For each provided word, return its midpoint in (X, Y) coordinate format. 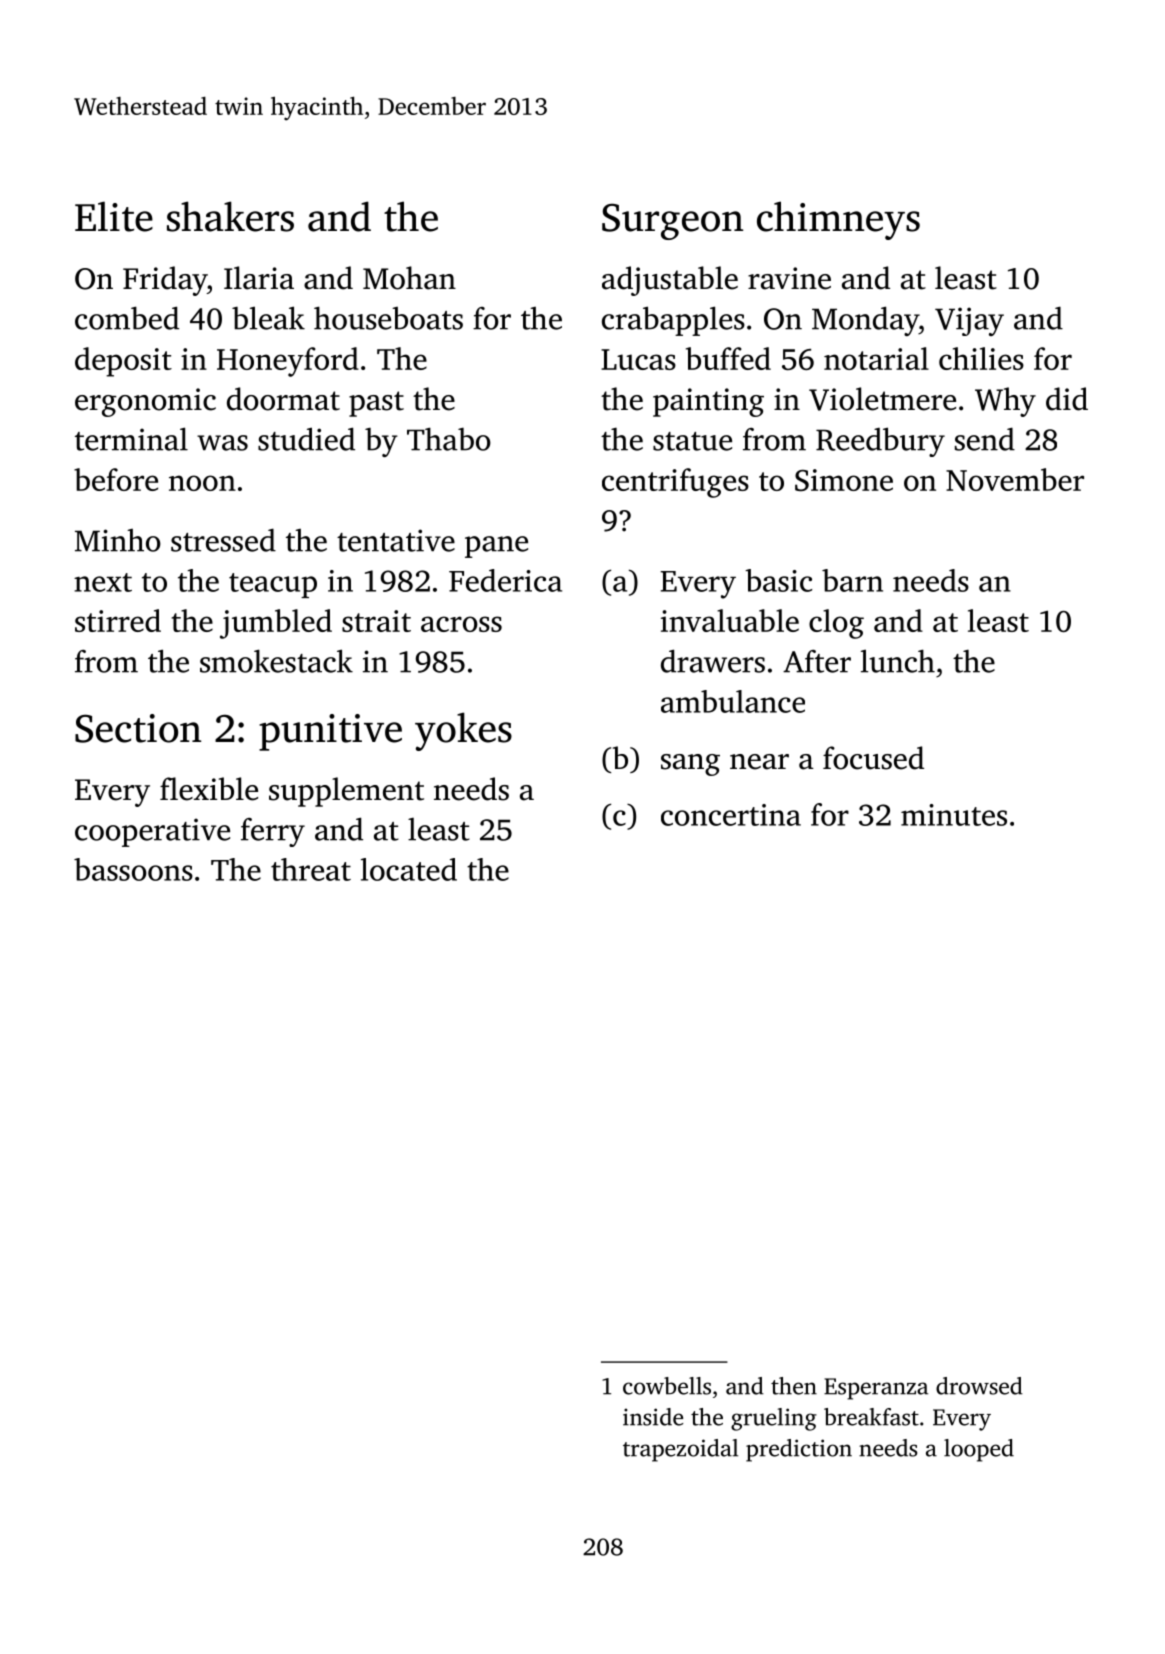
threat (311, 869)
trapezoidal (680, 1450)
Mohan (409, 278)
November (1015, 479)
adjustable (670, 281)
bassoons (133, 869)
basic (778, 580)
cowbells (667, 1386)
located (409, 869)
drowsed (979, 1386)
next (103, 582)
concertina (731, 815)
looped (979, 1450)
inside (653, 1417)
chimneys (838, 220)
